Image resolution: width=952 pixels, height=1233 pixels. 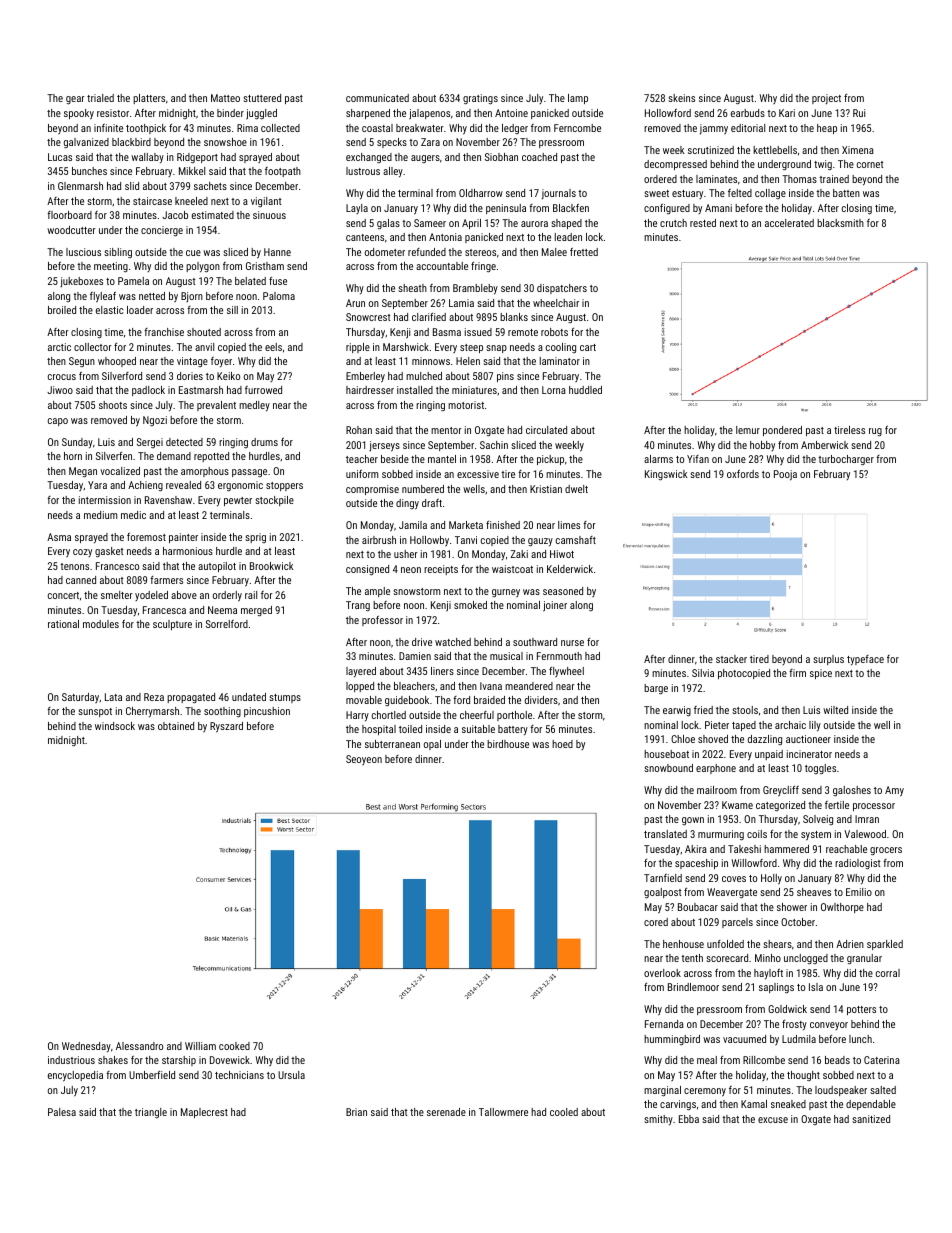 What do you see at coordinates (151, 1113) in the screenshot?
I see `triangle` at bounding box center [151, 1113].
